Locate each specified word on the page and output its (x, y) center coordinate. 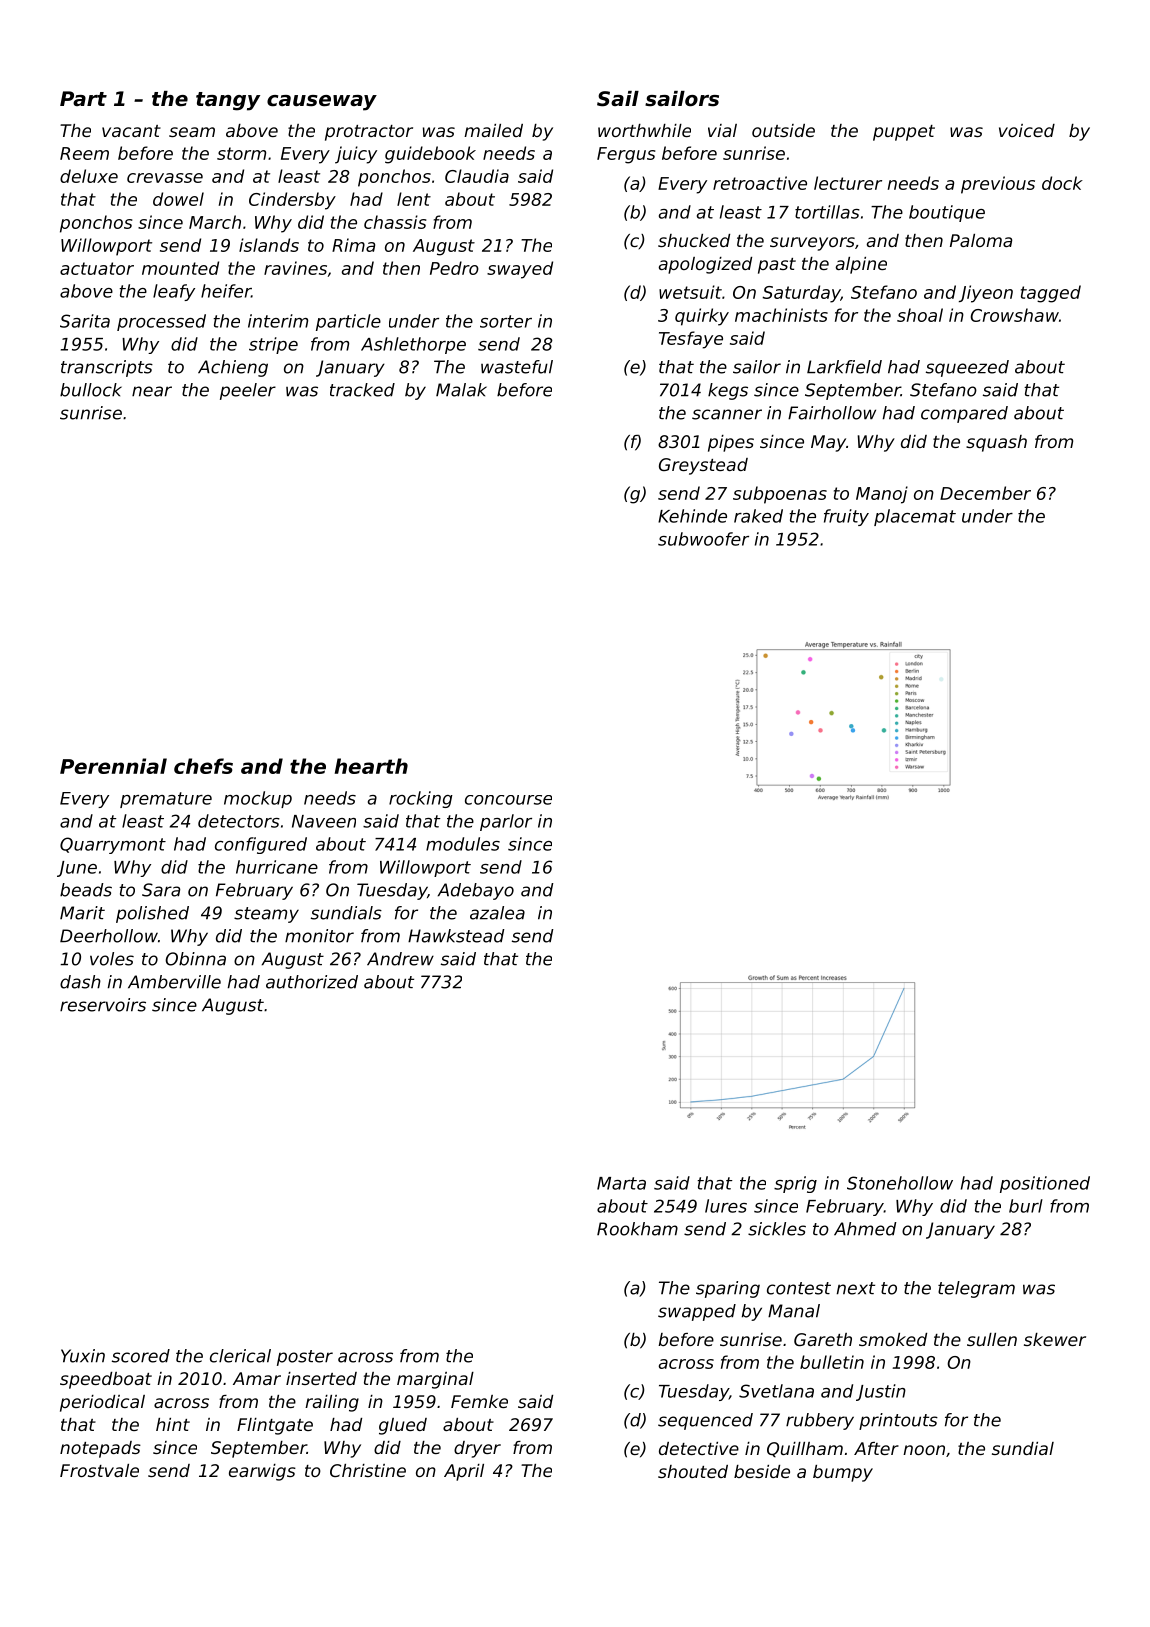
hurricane (277, 867)
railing (332, 1403)
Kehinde (692, 516)
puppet (904, 133)
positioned (1045, 1184)
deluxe (89, 176)
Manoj (882, 495)
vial (722, 130)
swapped (697, 1312)
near (152, 391)
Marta (621, 1183)
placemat (915, 517)
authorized (312, 982)
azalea (497, 913)
